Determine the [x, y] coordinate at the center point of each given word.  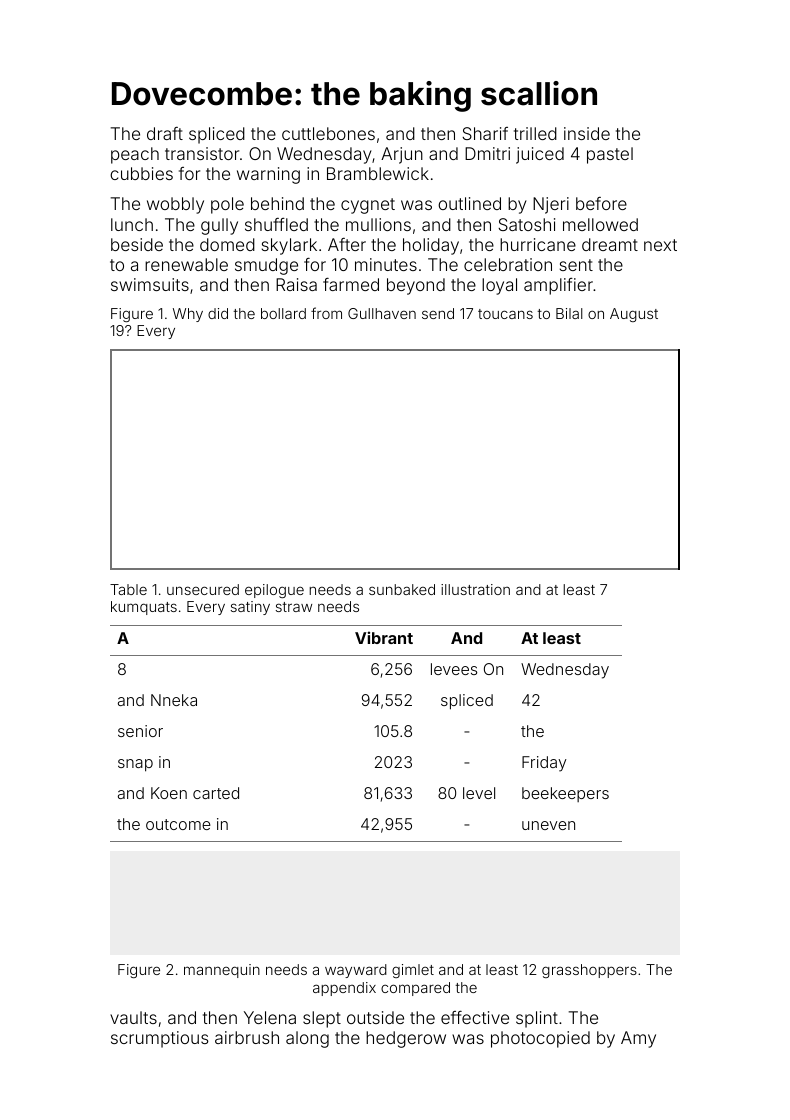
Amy [638, 1039]
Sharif [485, 133]
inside [587, 133]
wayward [356, 971]
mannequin [222, 971]
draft [165, 133]
